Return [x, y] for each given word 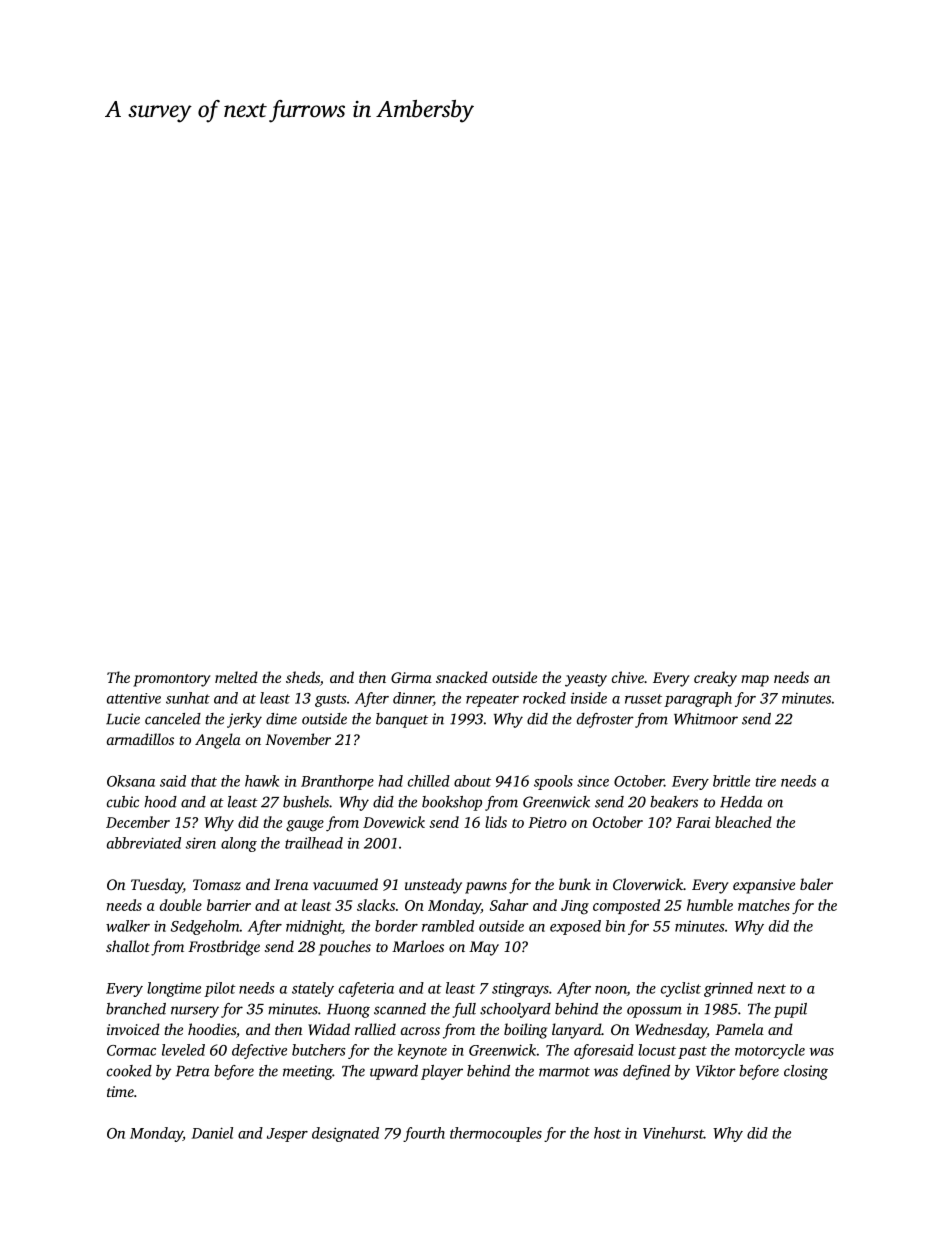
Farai [693, 822]
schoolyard [515, 1010]
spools [553, 782]
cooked [129, 1071]
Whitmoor [706, 719]
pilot [220, 989]
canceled [173, 719]
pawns [486, 888]
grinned [728, 989]
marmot [564, 1072]
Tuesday [157, 886]
